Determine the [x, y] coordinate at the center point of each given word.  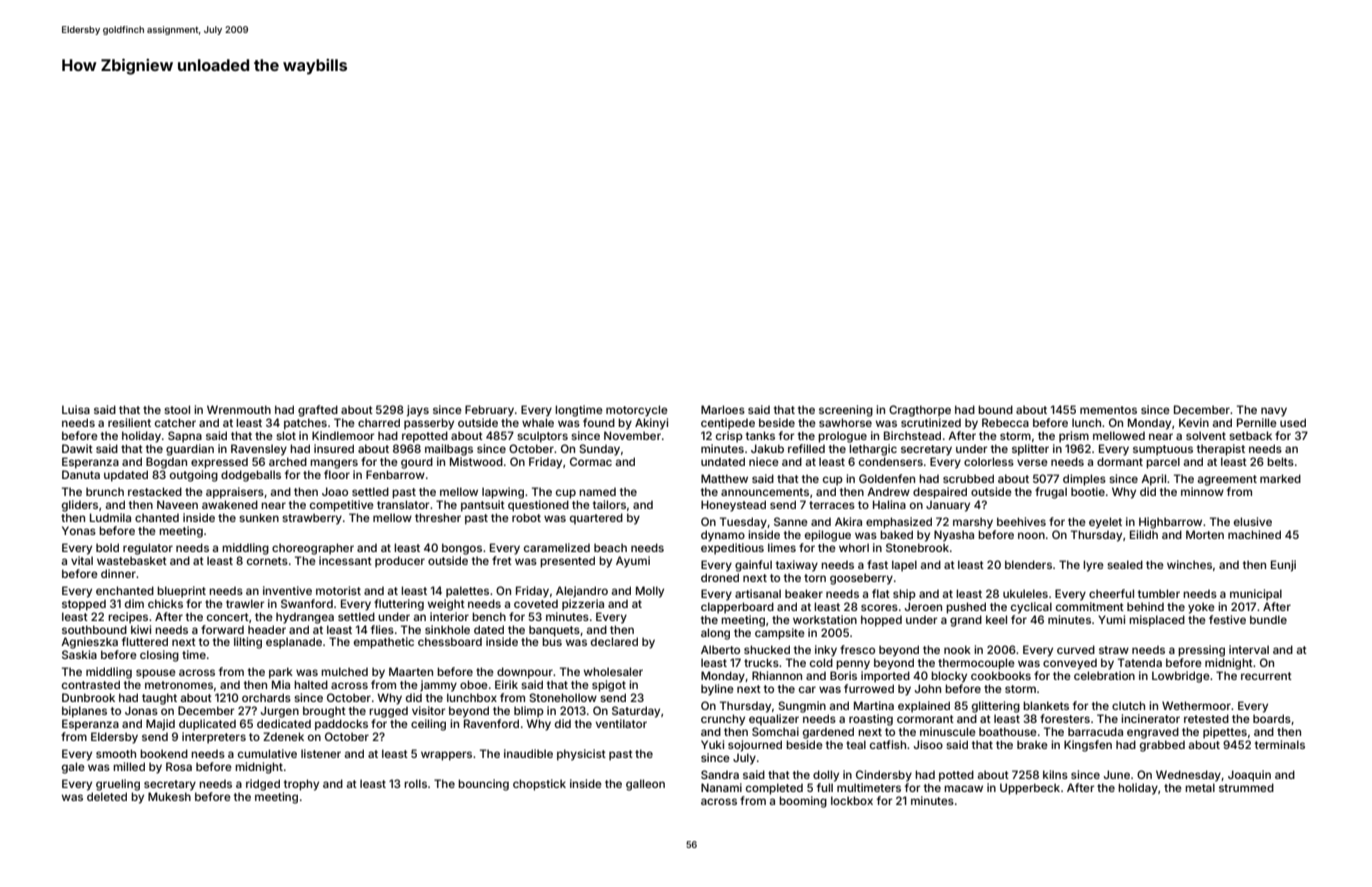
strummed [1246, 787]
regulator [148, 549]
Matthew [724, 478]
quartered [596, 518]
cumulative [267, 753]
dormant [1120, 461]
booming [803, 802]
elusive [1253, 521]
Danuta [81, 474]
